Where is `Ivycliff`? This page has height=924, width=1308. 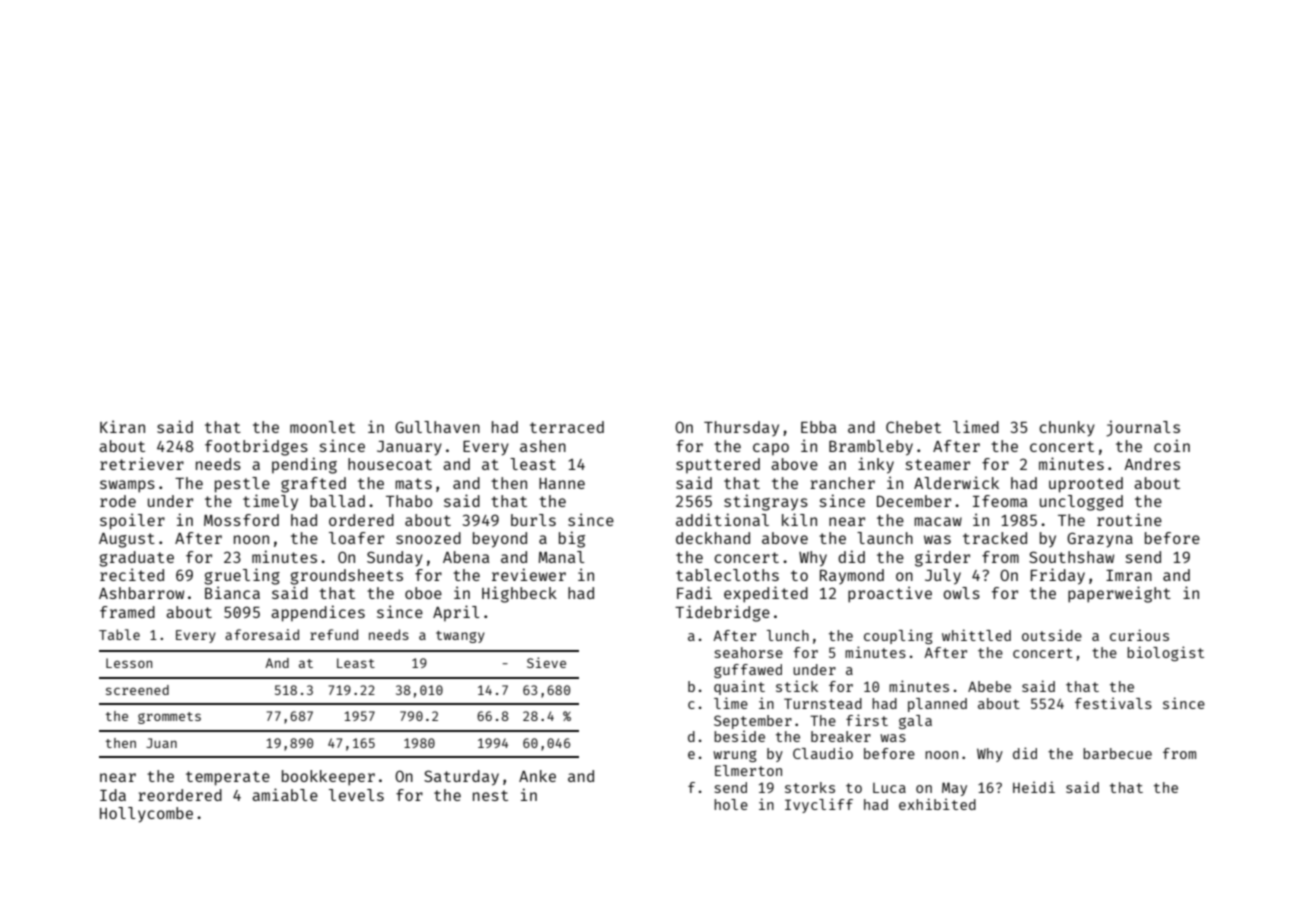
Ivycliff is located at coordinates (819, 805).
